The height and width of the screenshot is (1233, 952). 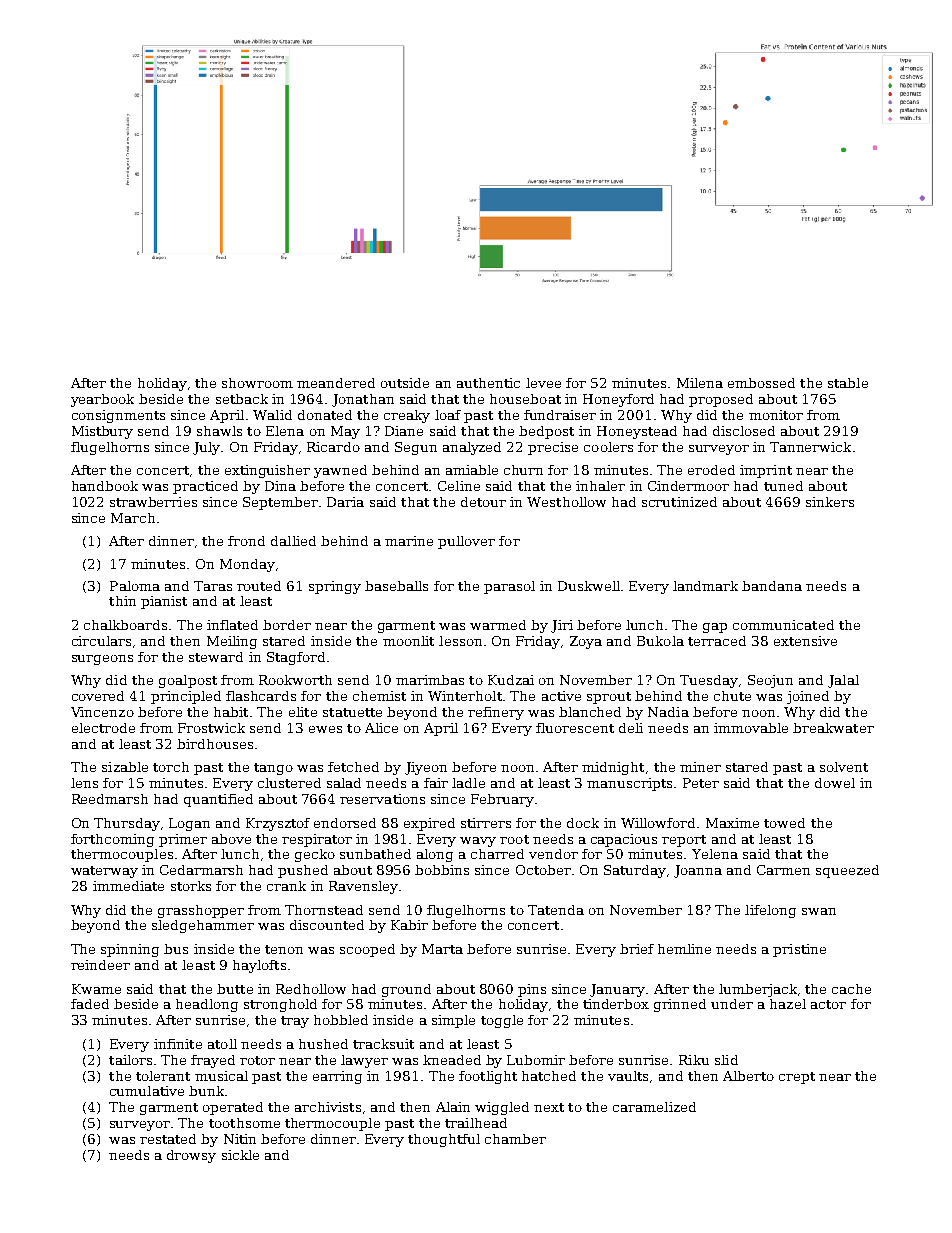 What do you see at coordinates (701, 783) in the screenshot?
I see `Peter` at bounding box center [701, 783].
